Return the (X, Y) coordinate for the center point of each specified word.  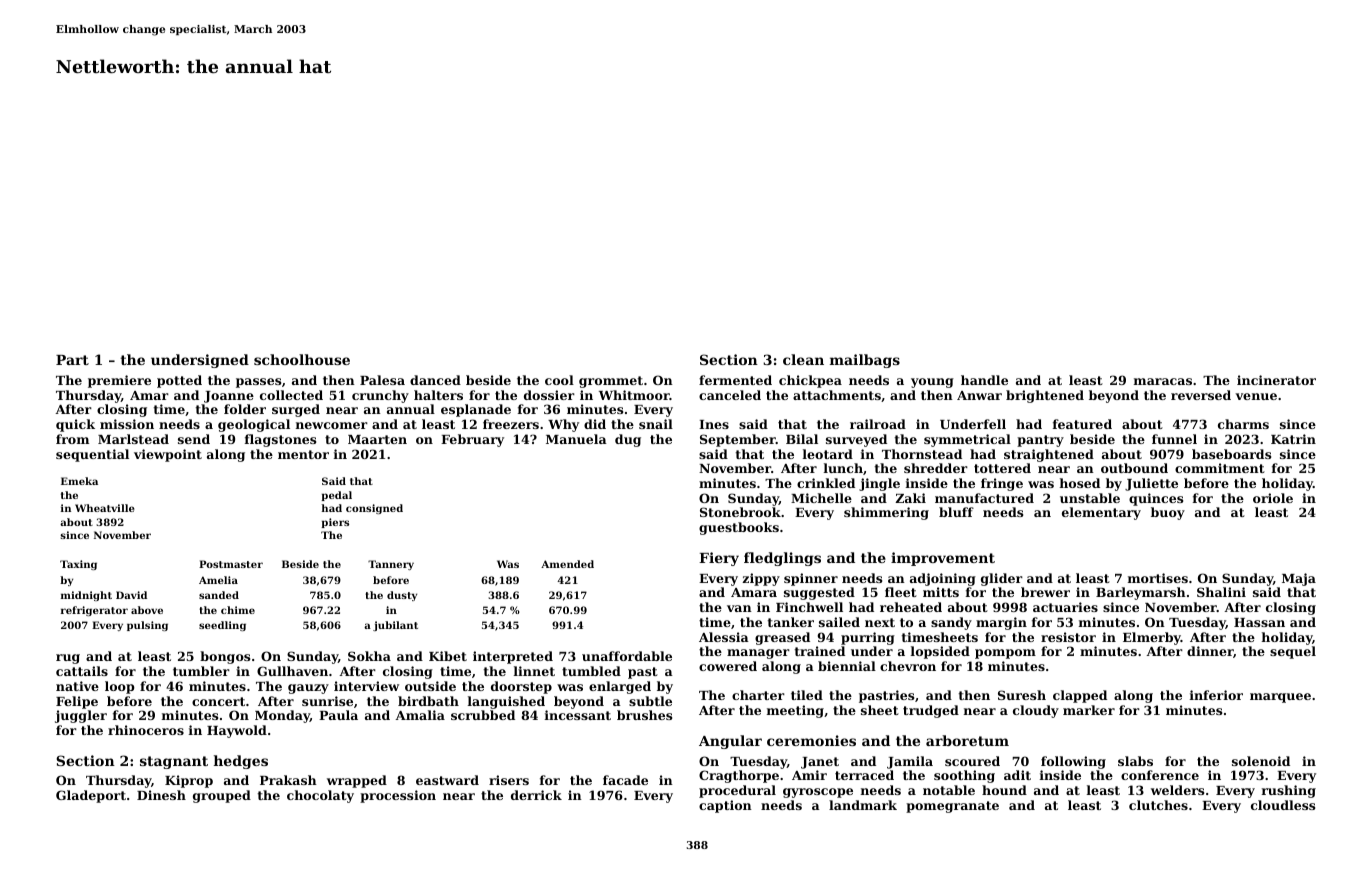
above (147, 610)
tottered (1002, 468)
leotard (828, 454)
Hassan (1259, 622)
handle (984, 380)
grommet (611, 382)
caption (725, 806)
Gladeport (91, 796)
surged (296, 410)
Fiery (719, 559)
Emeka (79, 481)
